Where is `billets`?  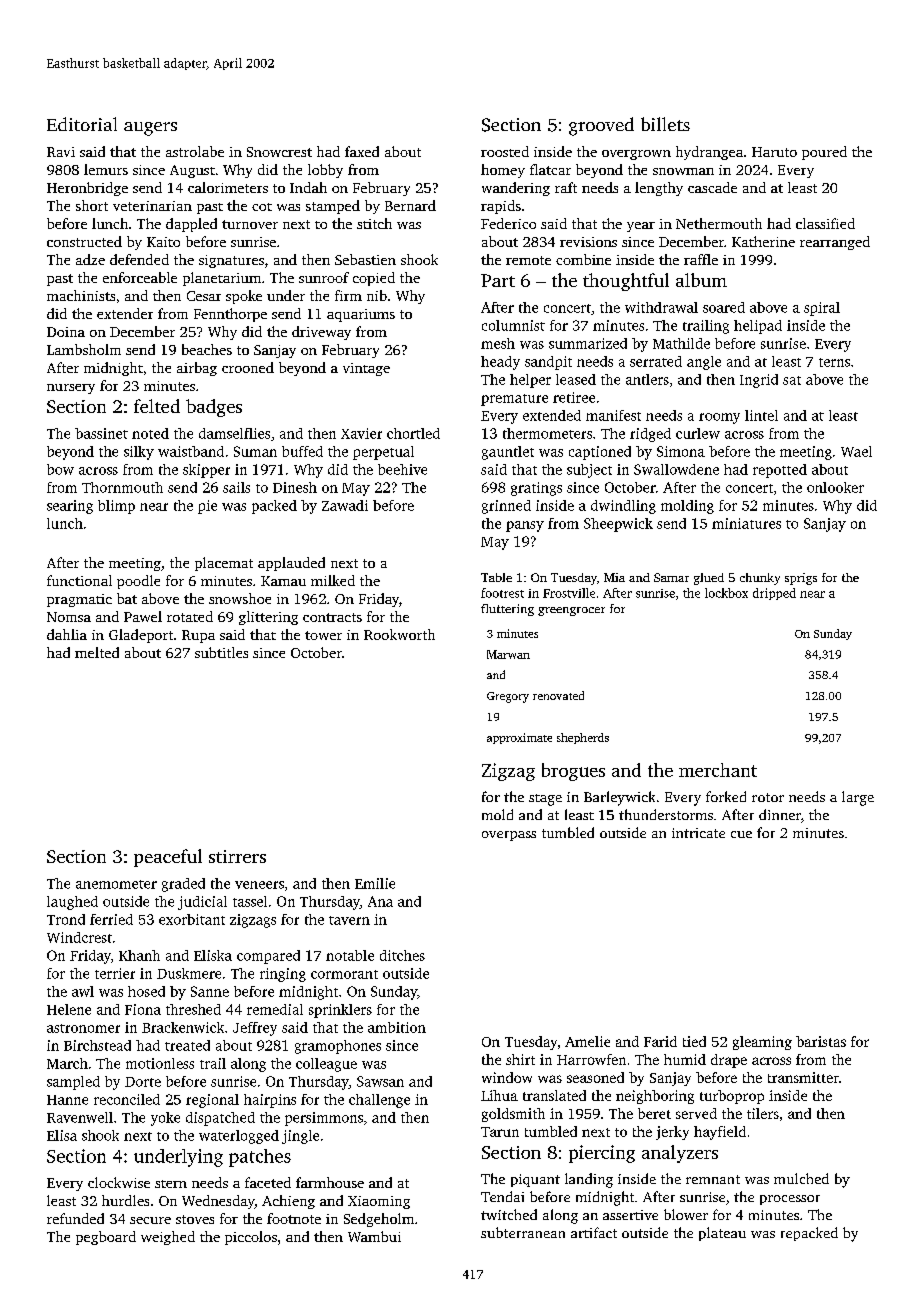 billets is located at coordinates (665, 124).
